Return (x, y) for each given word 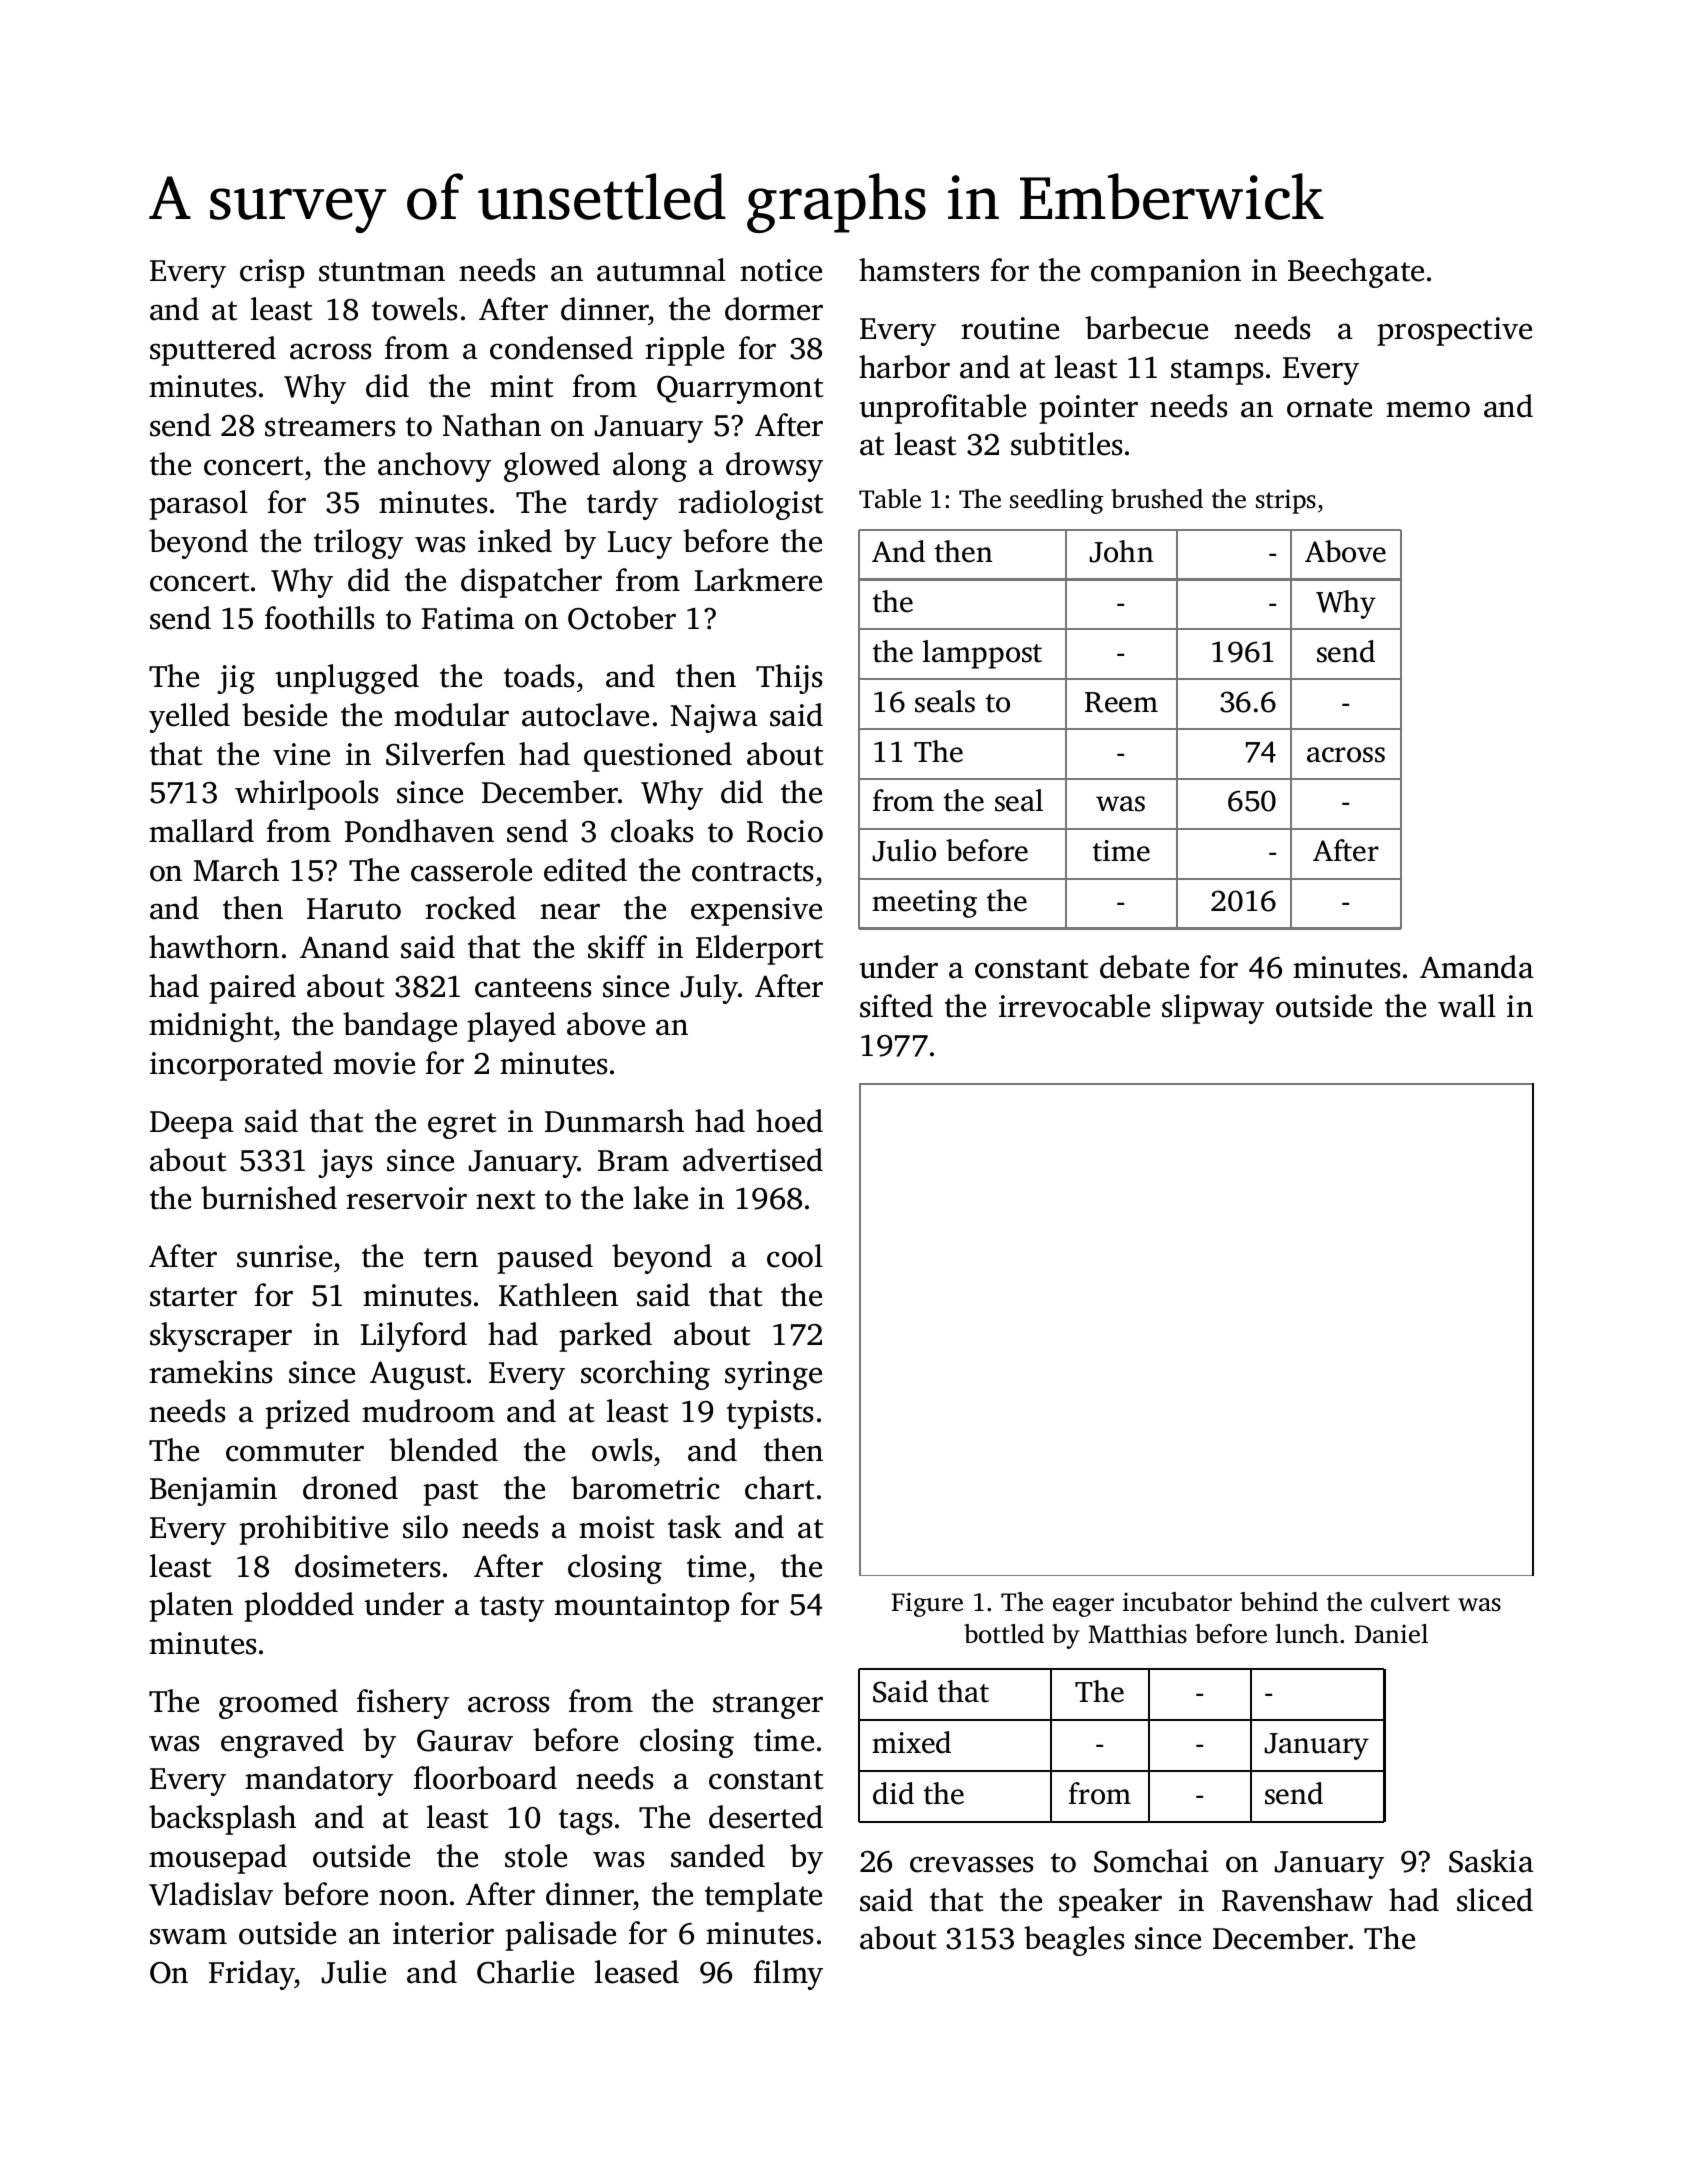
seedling (1056, 501)
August (418, 1375)
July (710, 989)
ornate (1329, 408)
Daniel (1391, 1634)
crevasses (971, 1864)
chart (780, 1488)
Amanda (1476, 967)
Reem (1121, 702)
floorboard (485, 1778)
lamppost (982, 654)
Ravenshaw (1297, 1900)
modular (451, 715)
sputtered (213, 351)
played (511, 1027)
